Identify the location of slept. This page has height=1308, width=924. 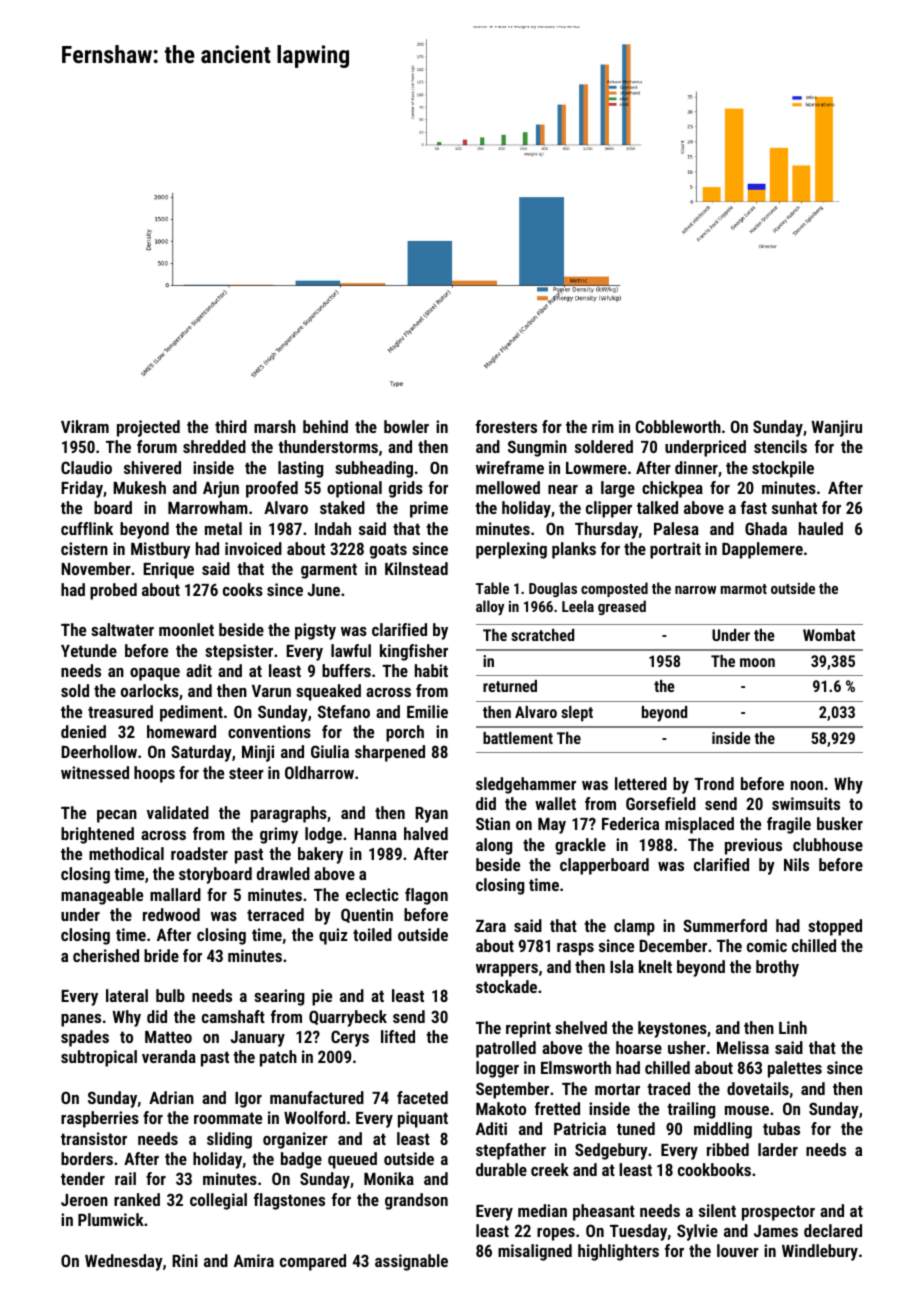
(577, 714).
